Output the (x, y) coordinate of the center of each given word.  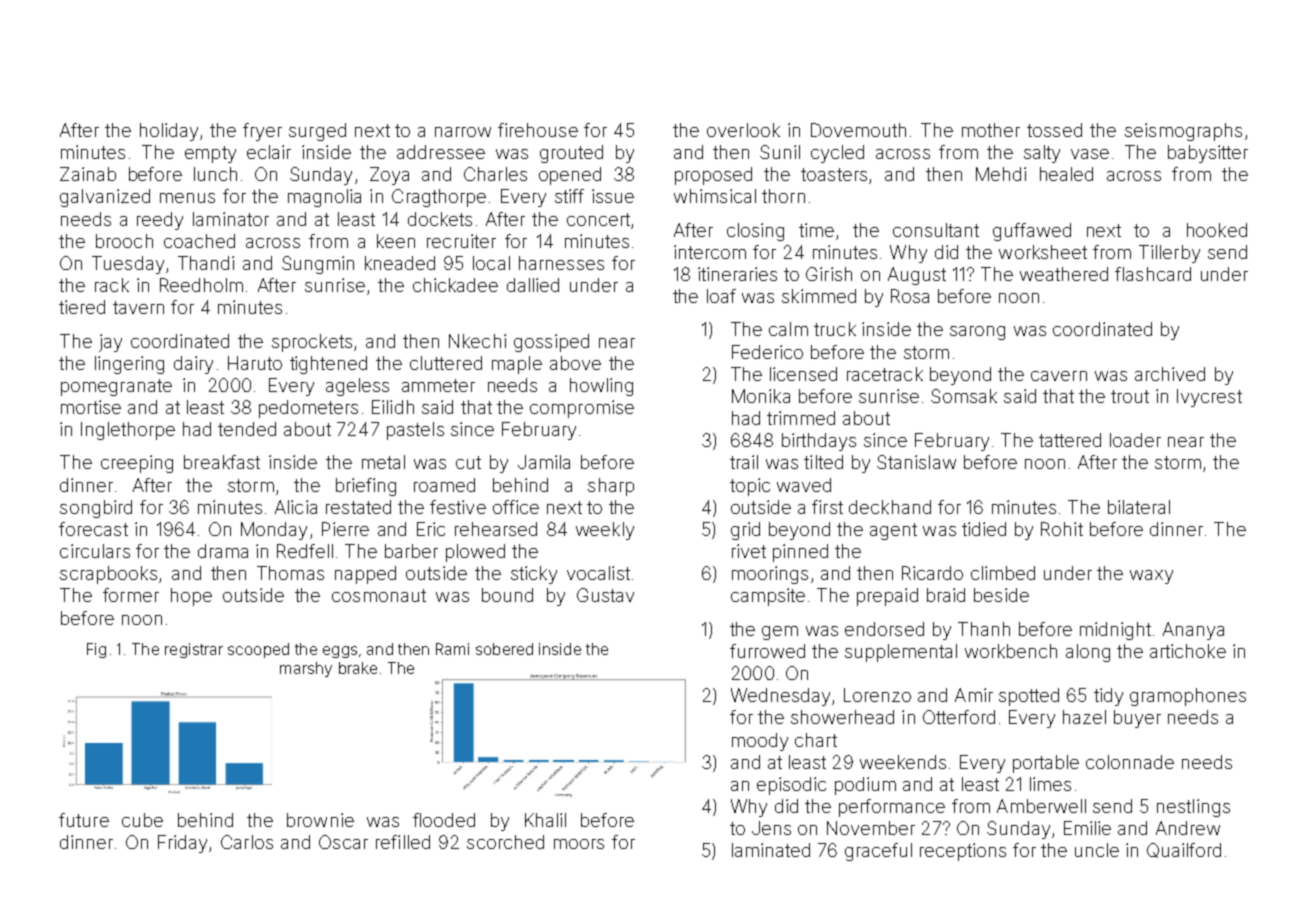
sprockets (312, 343)
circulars (95, 551)
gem (780, 633)
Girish (829, 274)
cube (142, 820)
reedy (160, 221)
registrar (194, 650)
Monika (761, 396)
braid (946, 595)
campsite (768, 597)
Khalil (545, 820)
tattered (1070, 440)
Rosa (910, 296)
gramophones (1188, 697)
